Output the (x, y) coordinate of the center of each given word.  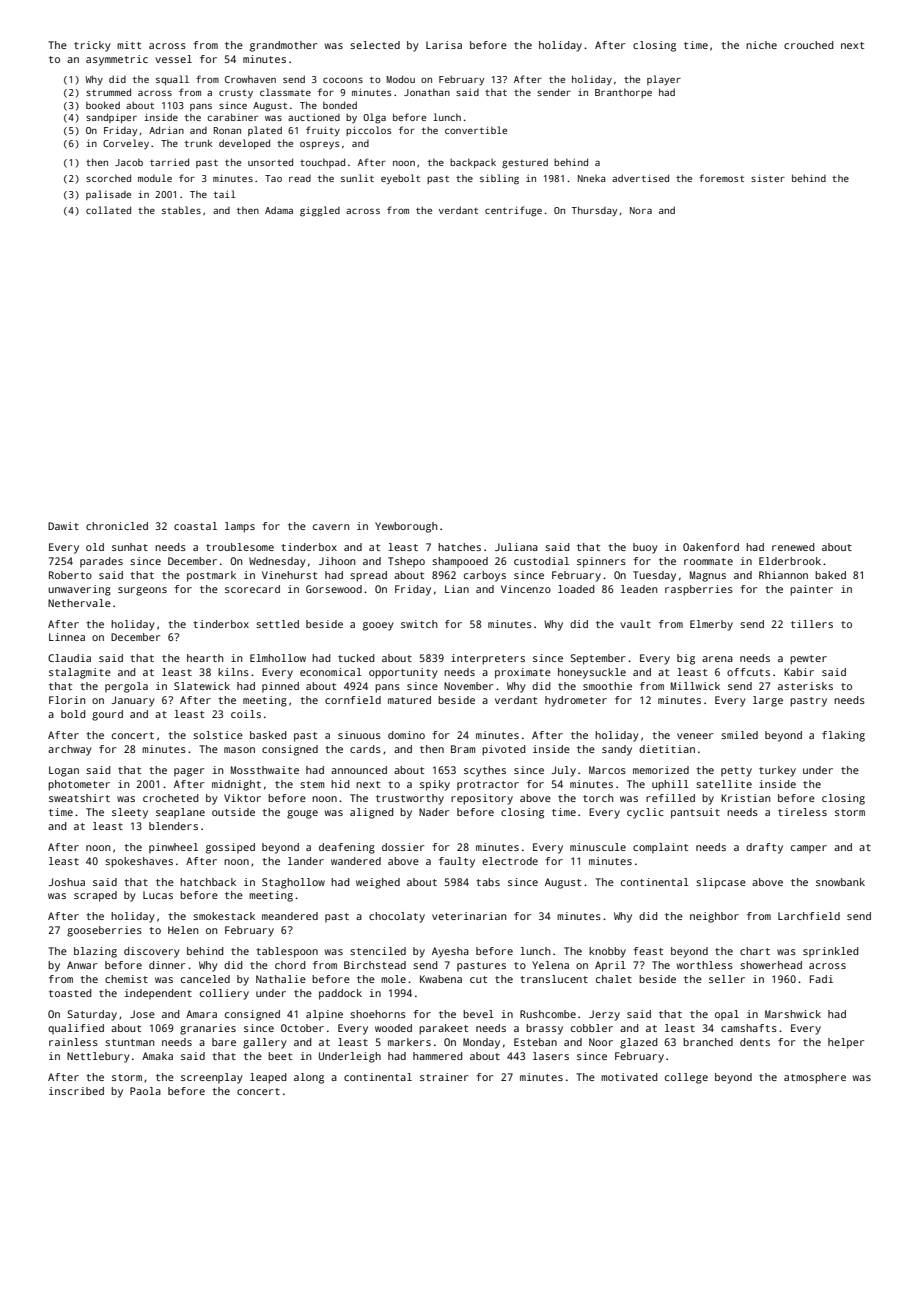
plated (265, 131)
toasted (70, 993)
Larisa (444, 45)
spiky (435, 785)
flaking (843, 736)
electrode (510, 861)
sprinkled (831, 952)
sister (768, 178)
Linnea (67, 637)
